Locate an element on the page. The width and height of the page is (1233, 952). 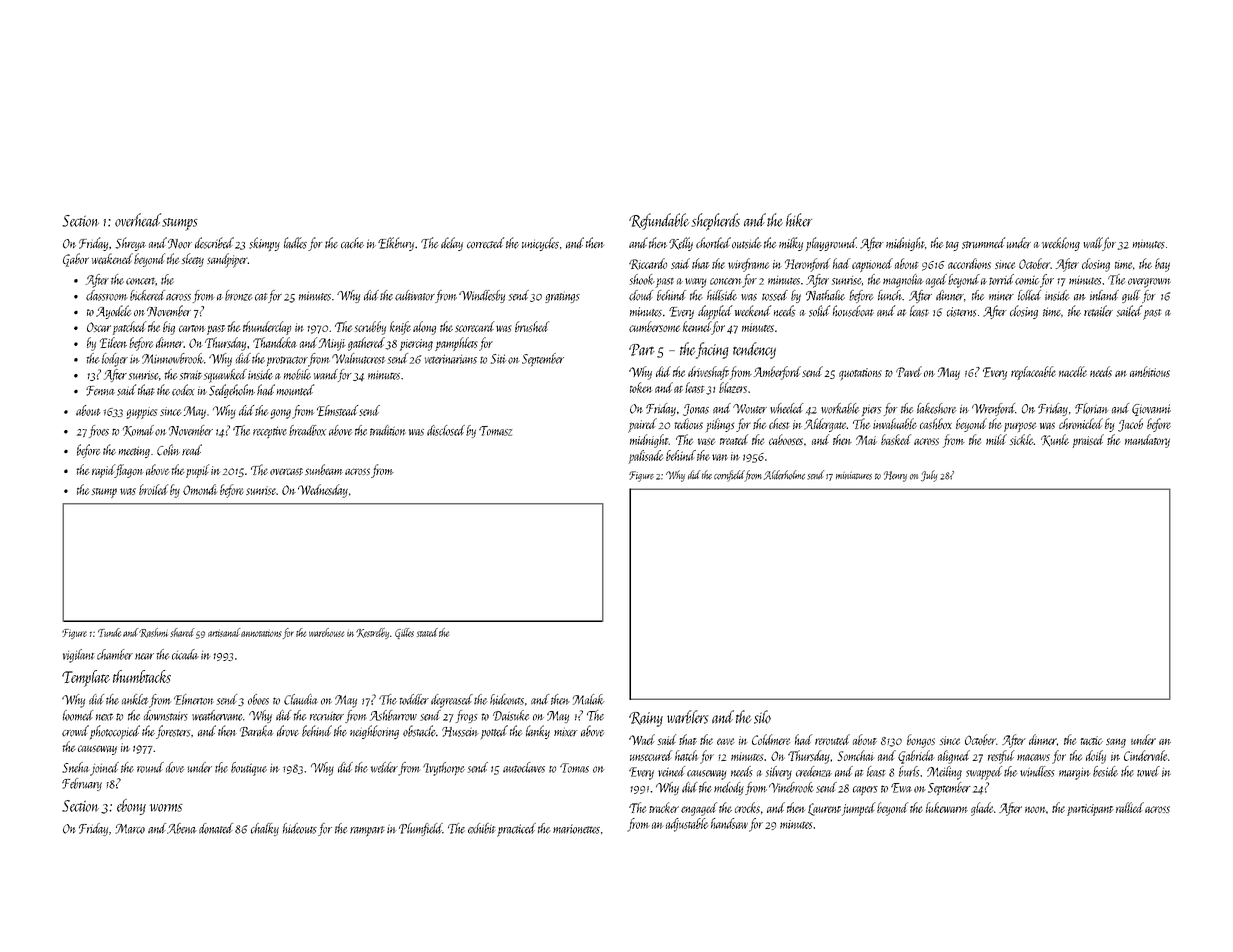
marionettes is located at coordinates (576, 829).
